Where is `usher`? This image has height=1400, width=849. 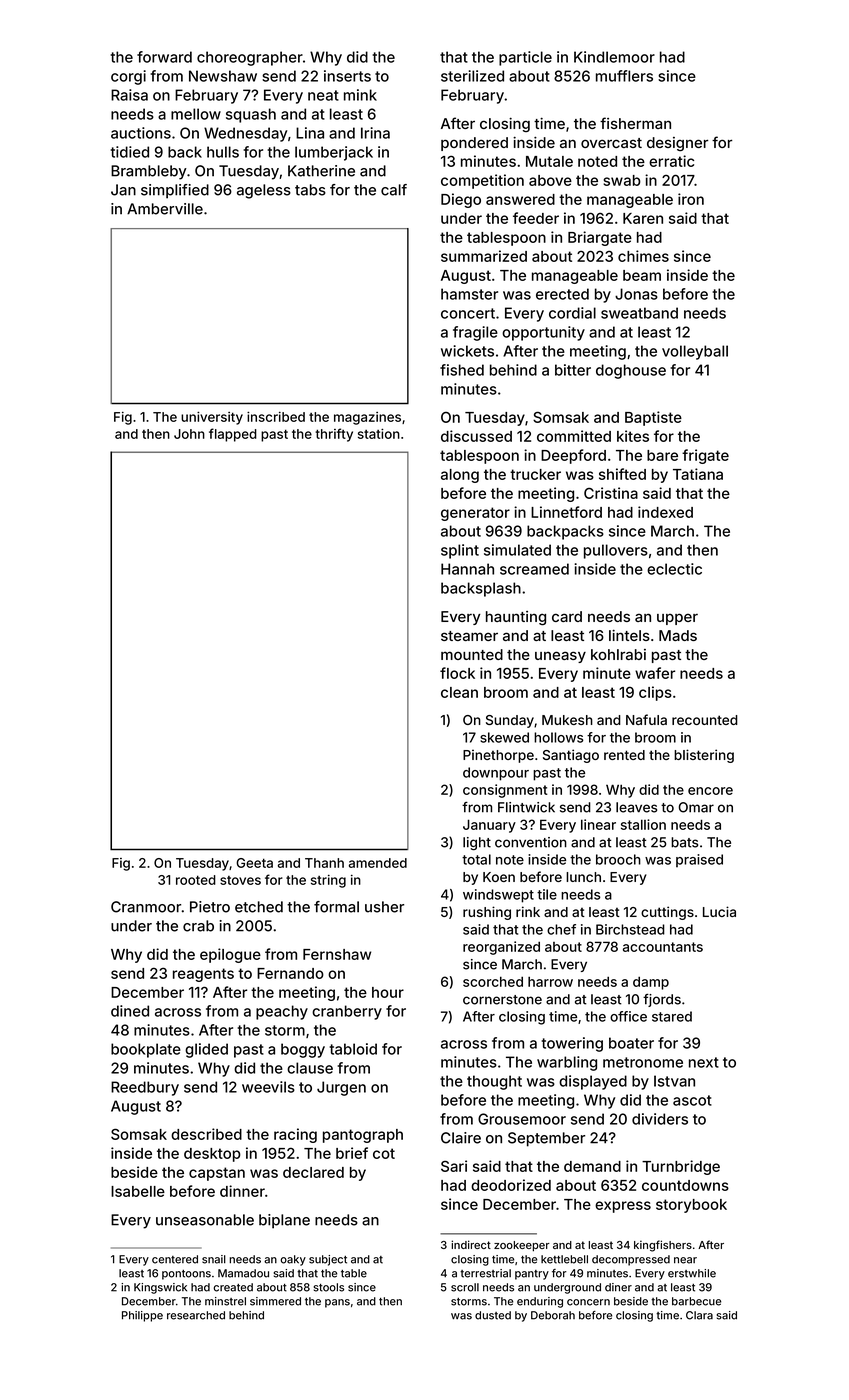
usher is located at coordinates (384, 907).
